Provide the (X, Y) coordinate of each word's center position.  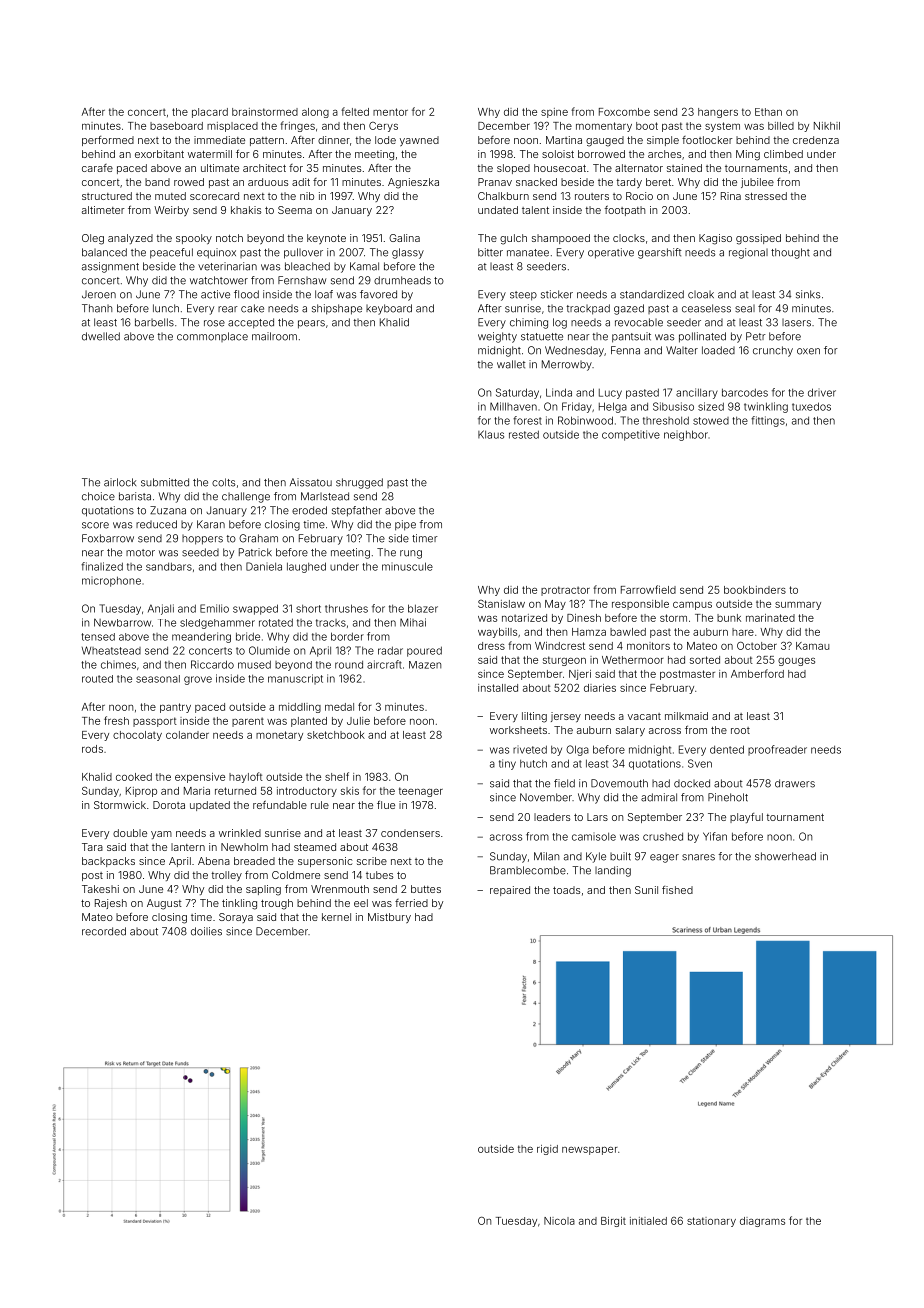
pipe (405, 525)
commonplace (212, 337)
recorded (104, 931)
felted (355, 111)
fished (677, 890)
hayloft (246, 777)
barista (135, 496)
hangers (718, 113)
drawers (795, 783)
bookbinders (755, 590)
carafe (97, 168)
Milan (546, 856)
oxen (808, 351)
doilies (206, 931)
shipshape (337, 309)
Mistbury (389, 918)
